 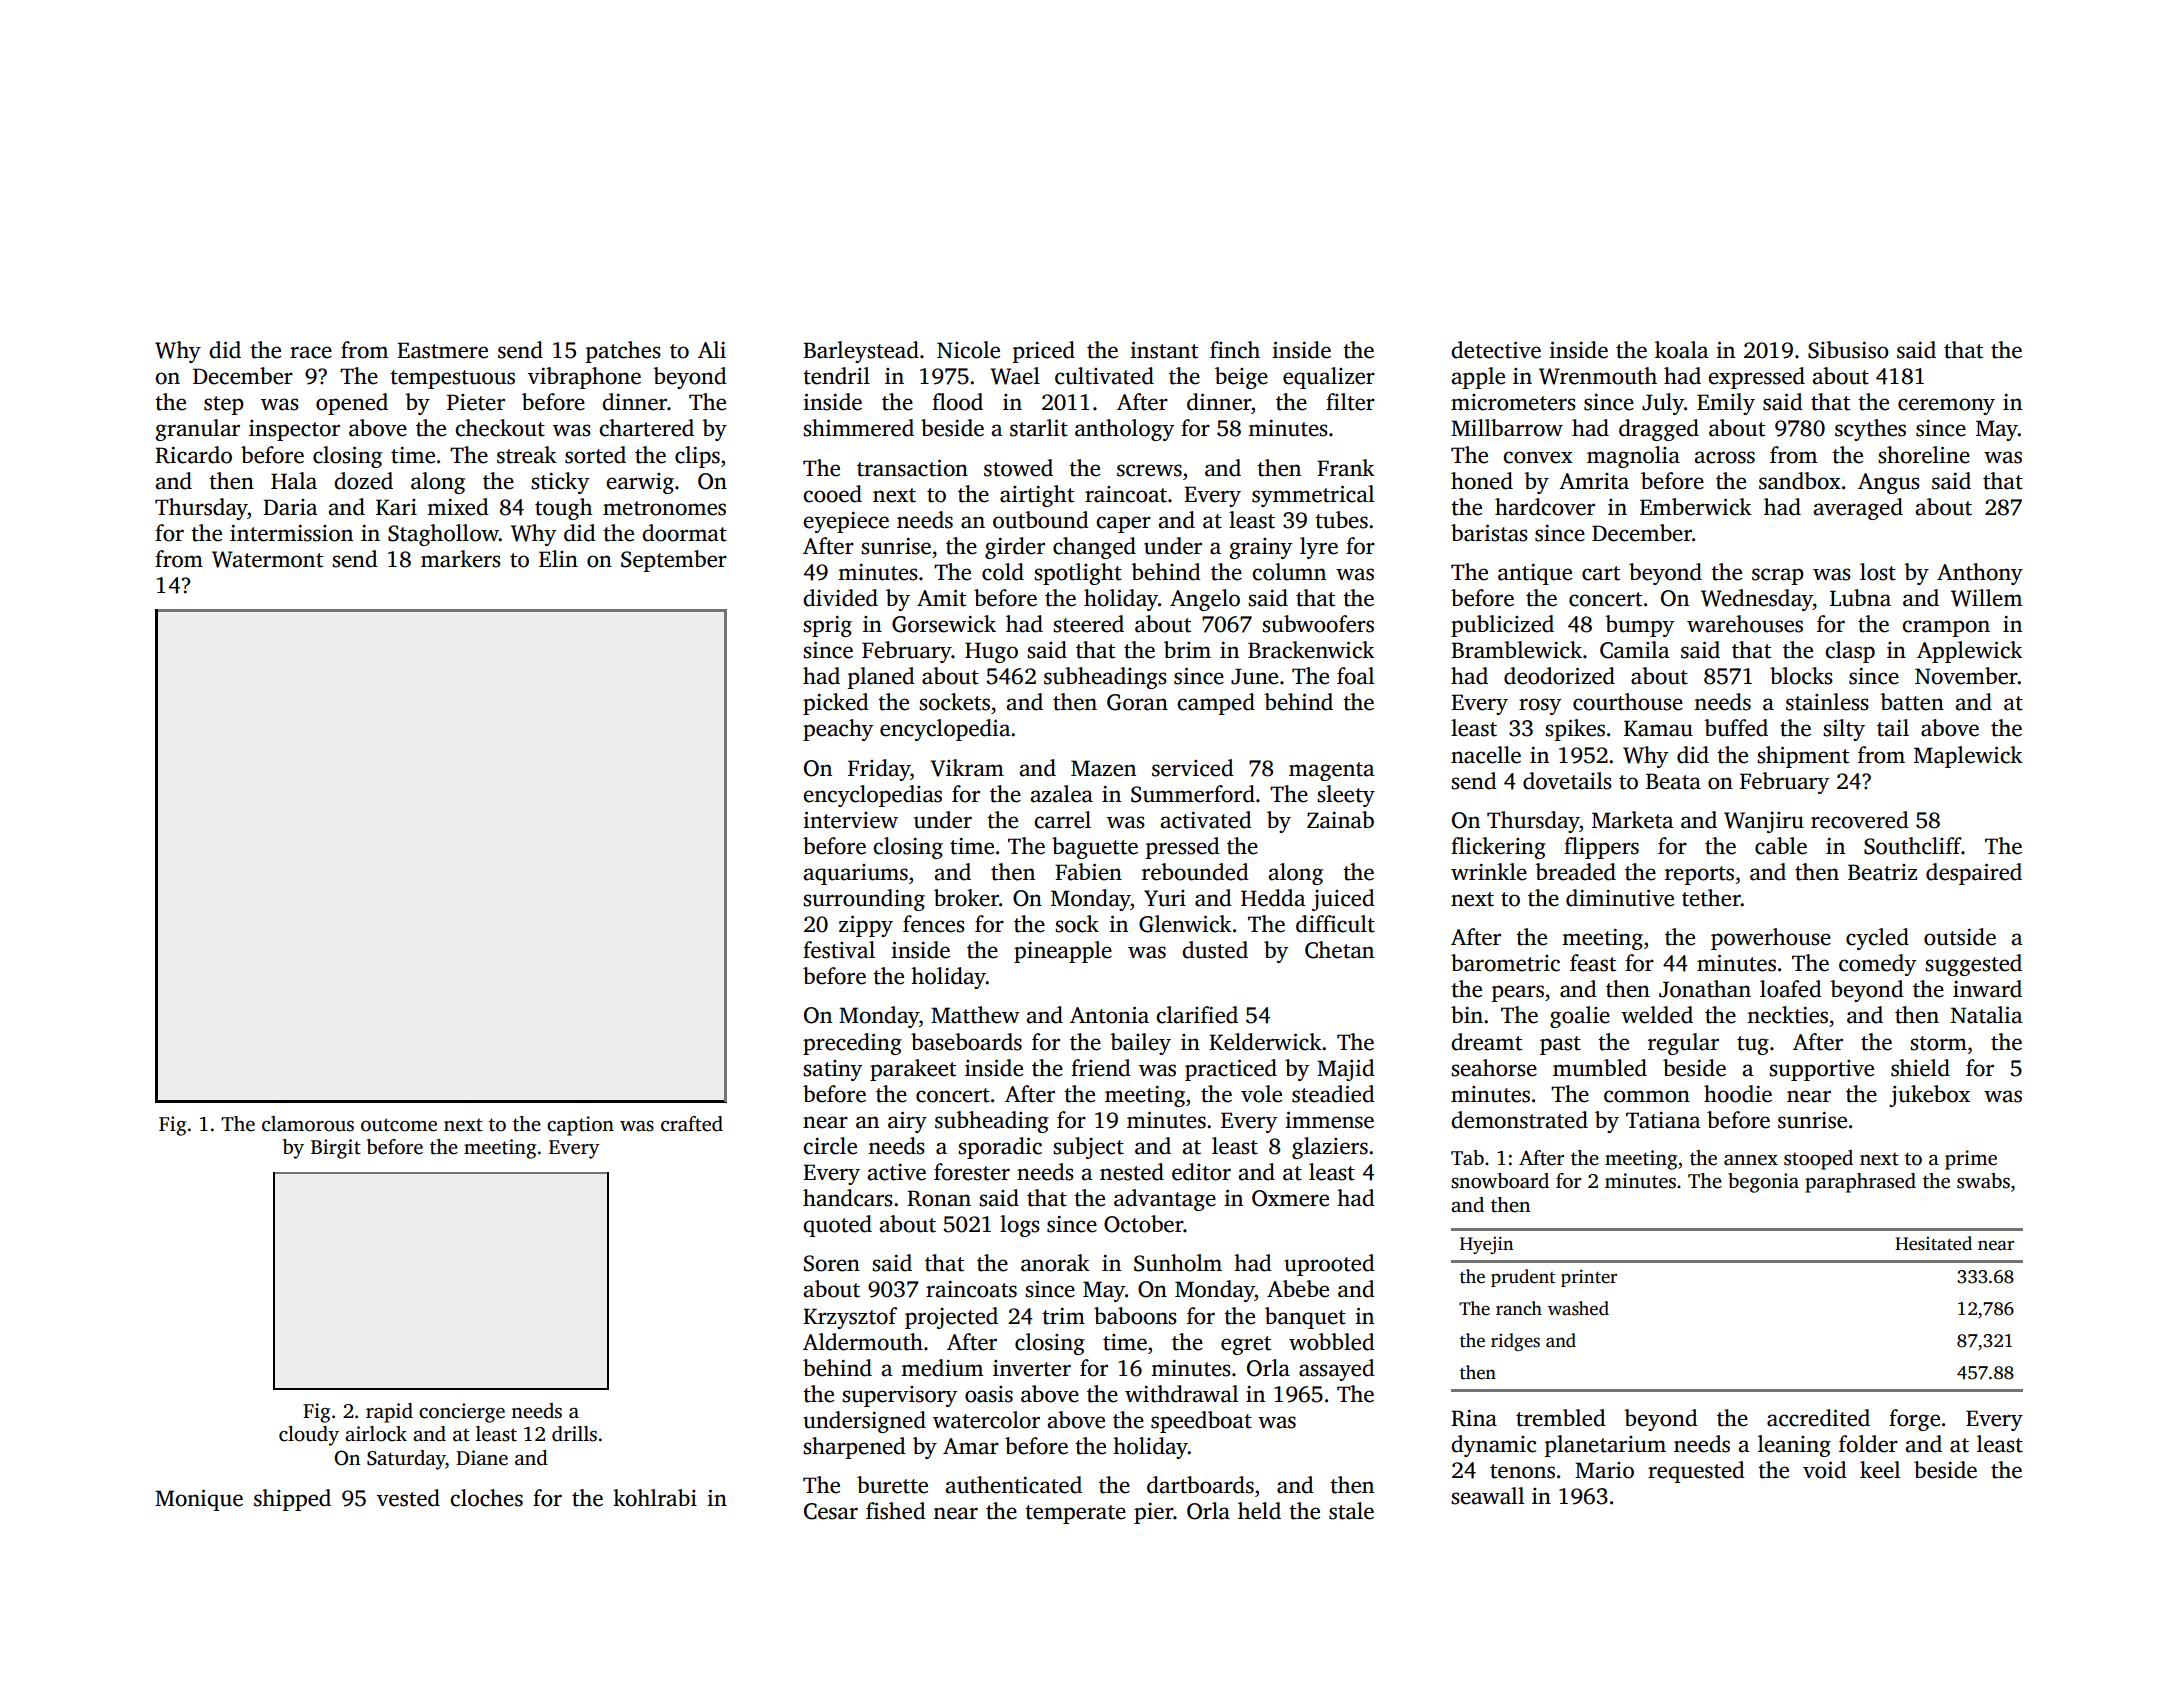 What do you see at coordinates (267, 559) in the document?
I see `Watermont` at bounding box center [267, 559].
